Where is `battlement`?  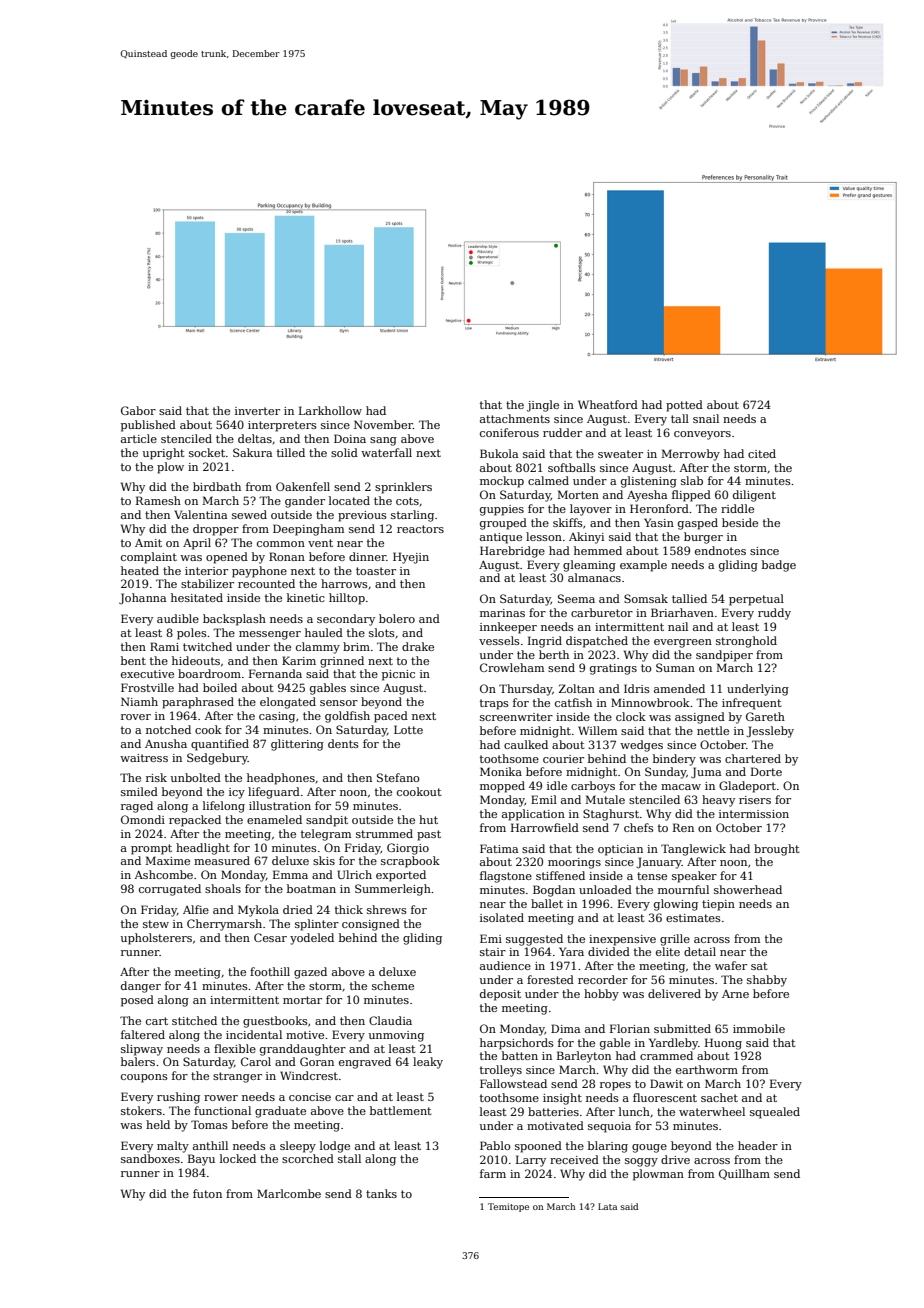
battlement is located at coordinates (401, 1110).
